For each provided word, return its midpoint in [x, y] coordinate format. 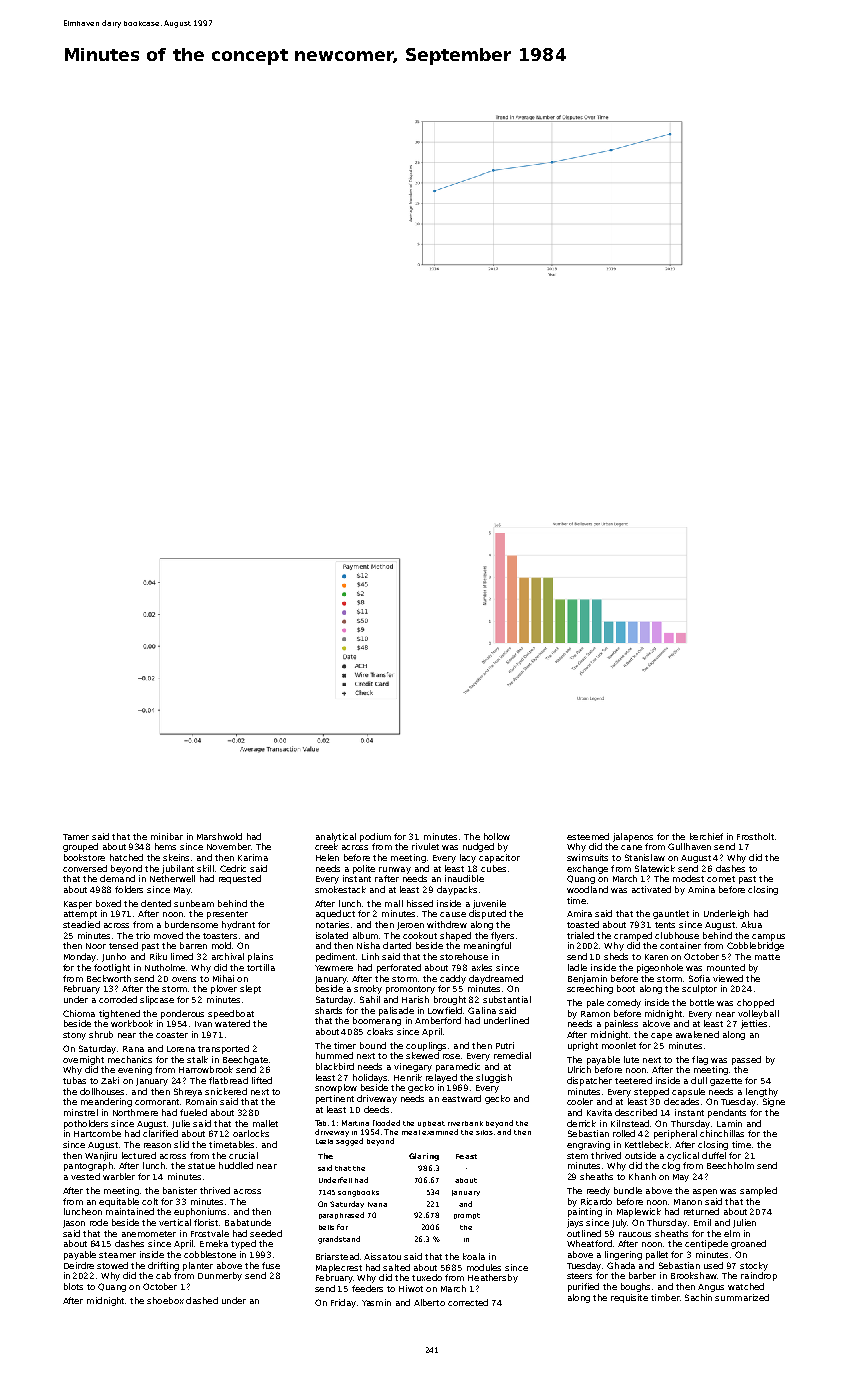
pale [595, 1003]
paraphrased [341, 1215]
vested [85, 1176]
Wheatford [589, 1243]
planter [198, 1266]
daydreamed [496, 979]
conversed [85, 868]
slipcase [157, 1000]
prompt [467, 1216]
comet [721, 879]
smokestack [340, 889]
